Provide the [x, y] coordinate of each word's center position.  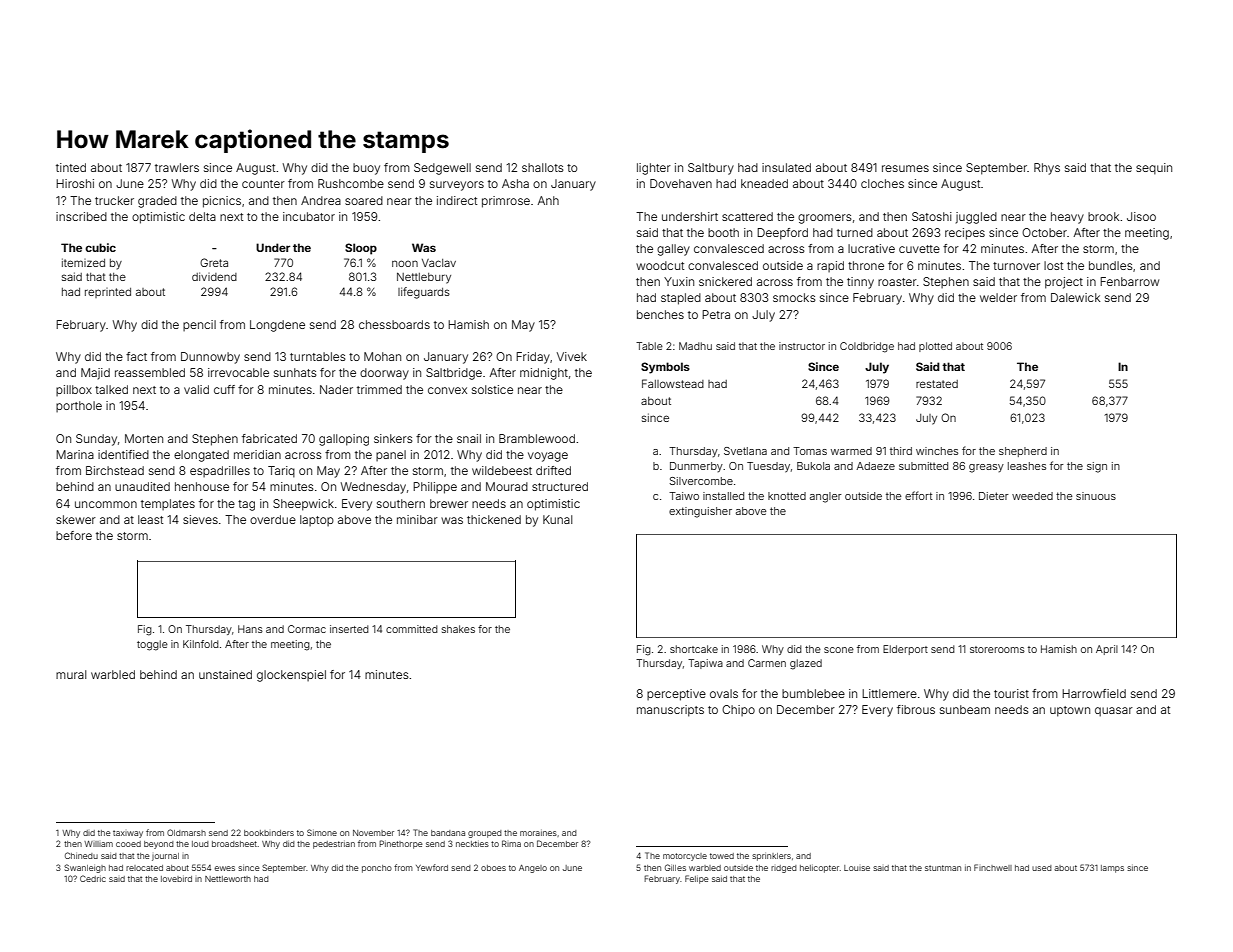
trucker [114, 200]
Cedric [93, 878]
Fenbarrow [1129, 281]
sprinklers [771, 857]
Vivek [572, 356]
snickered [725, 281]
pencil [199, 325]
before [74, 535]
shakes [458, 629]
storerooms [997, 649]
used [1042, 868]
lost [1053, 265]
